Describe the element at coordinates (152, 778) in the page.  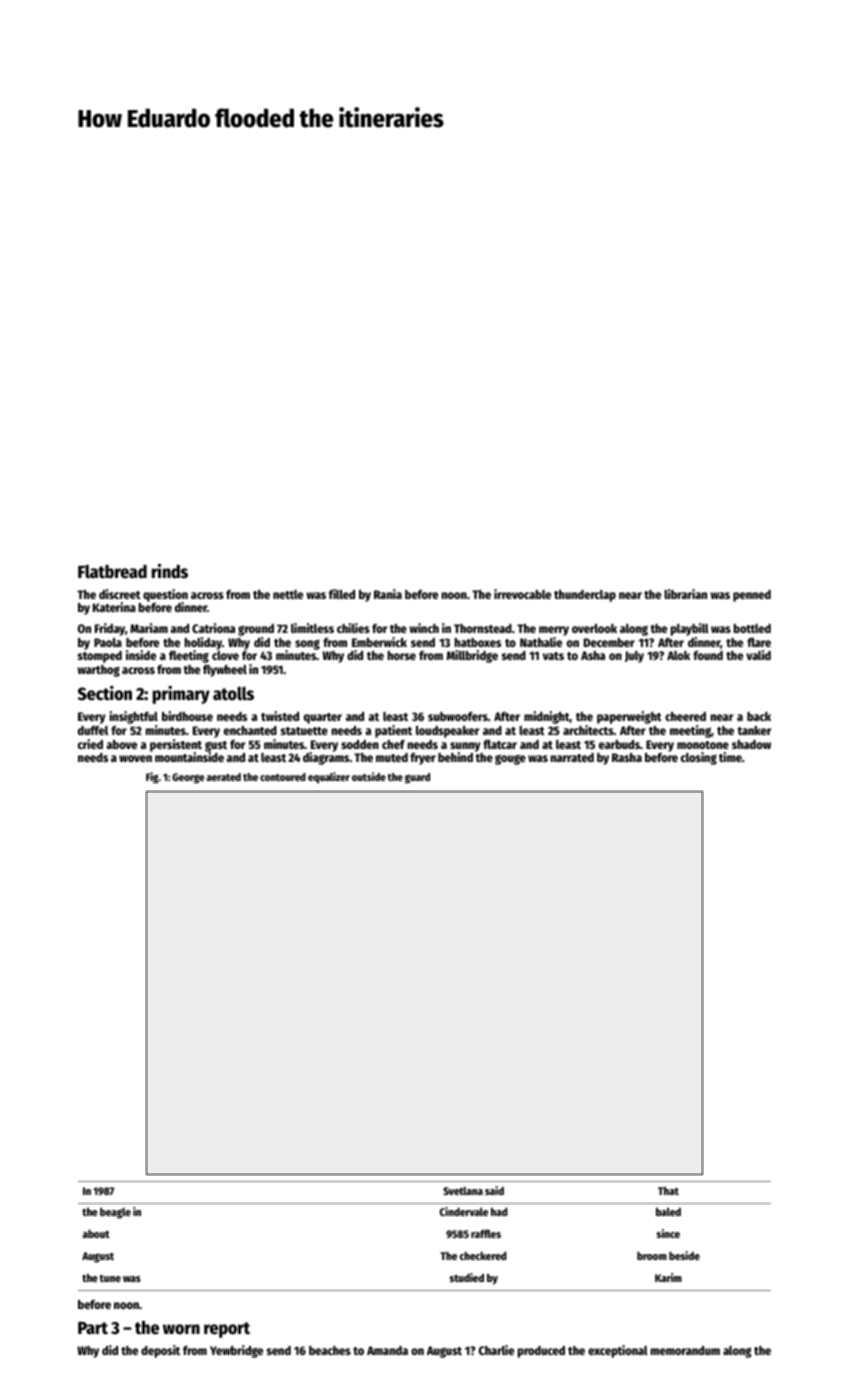
I see `Fig` at that location.
